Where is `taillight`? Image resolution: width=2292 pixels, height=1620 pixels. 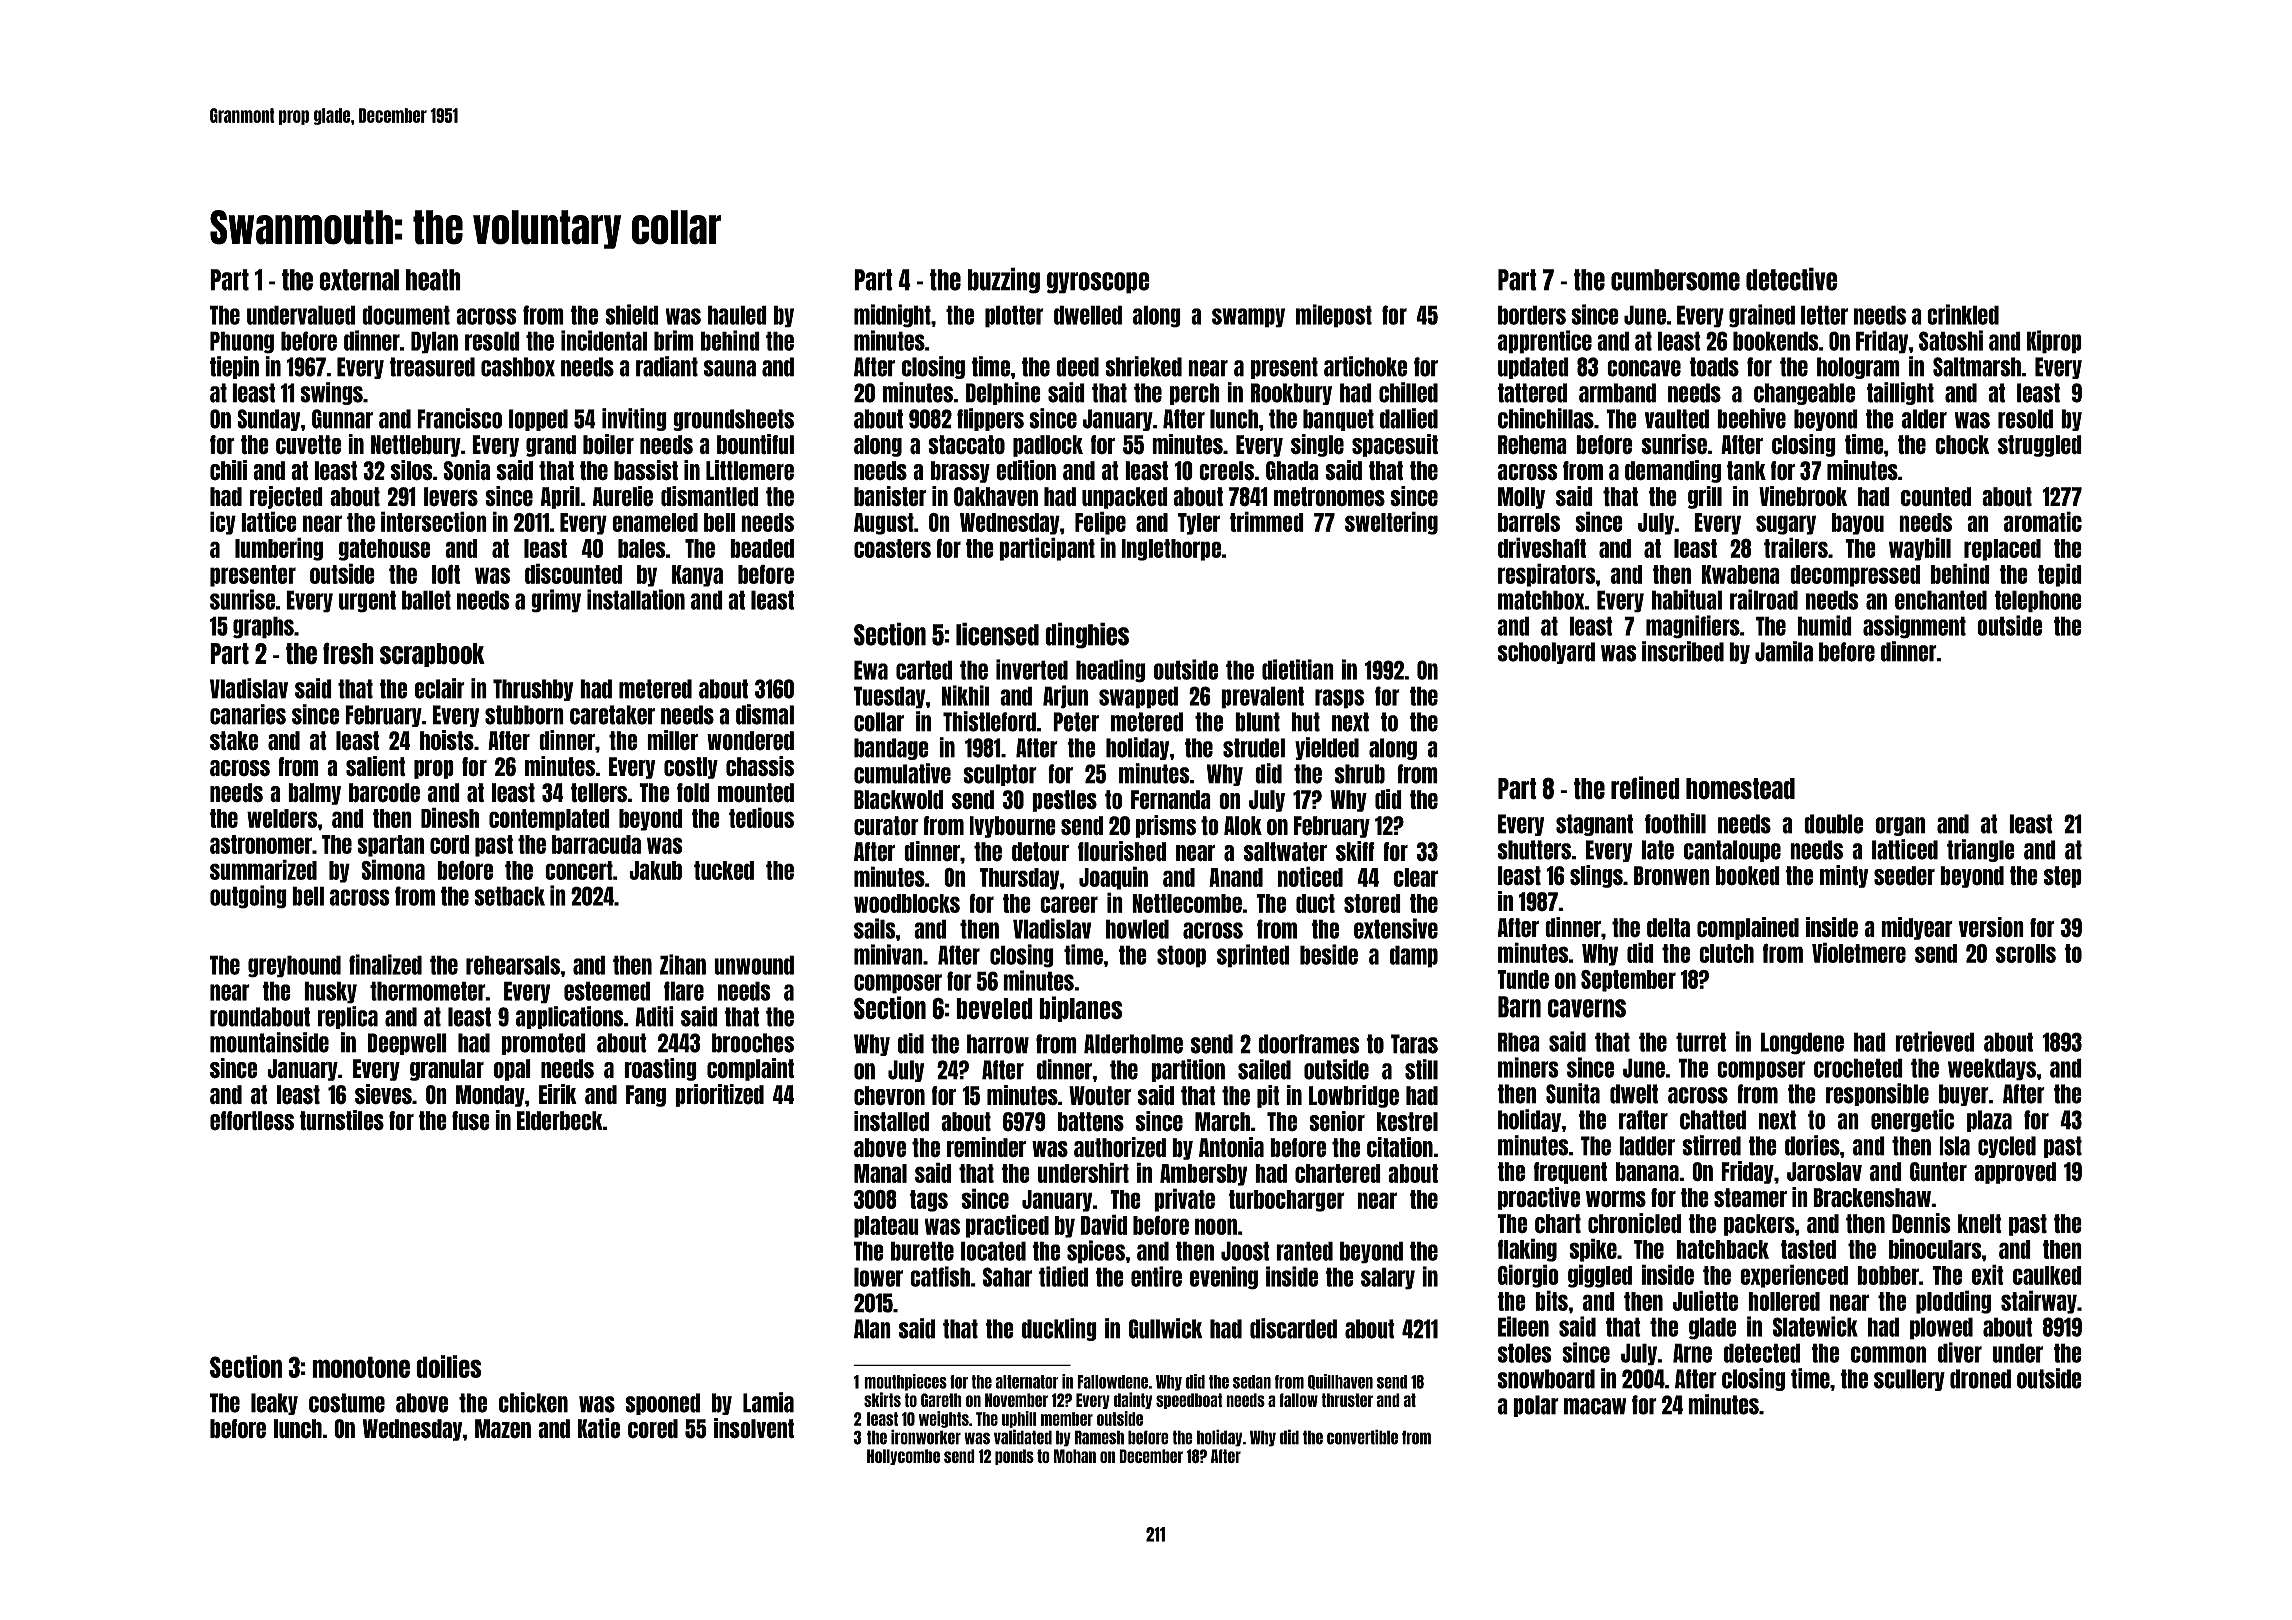
taillight is located at coordinates (1900, 393).
